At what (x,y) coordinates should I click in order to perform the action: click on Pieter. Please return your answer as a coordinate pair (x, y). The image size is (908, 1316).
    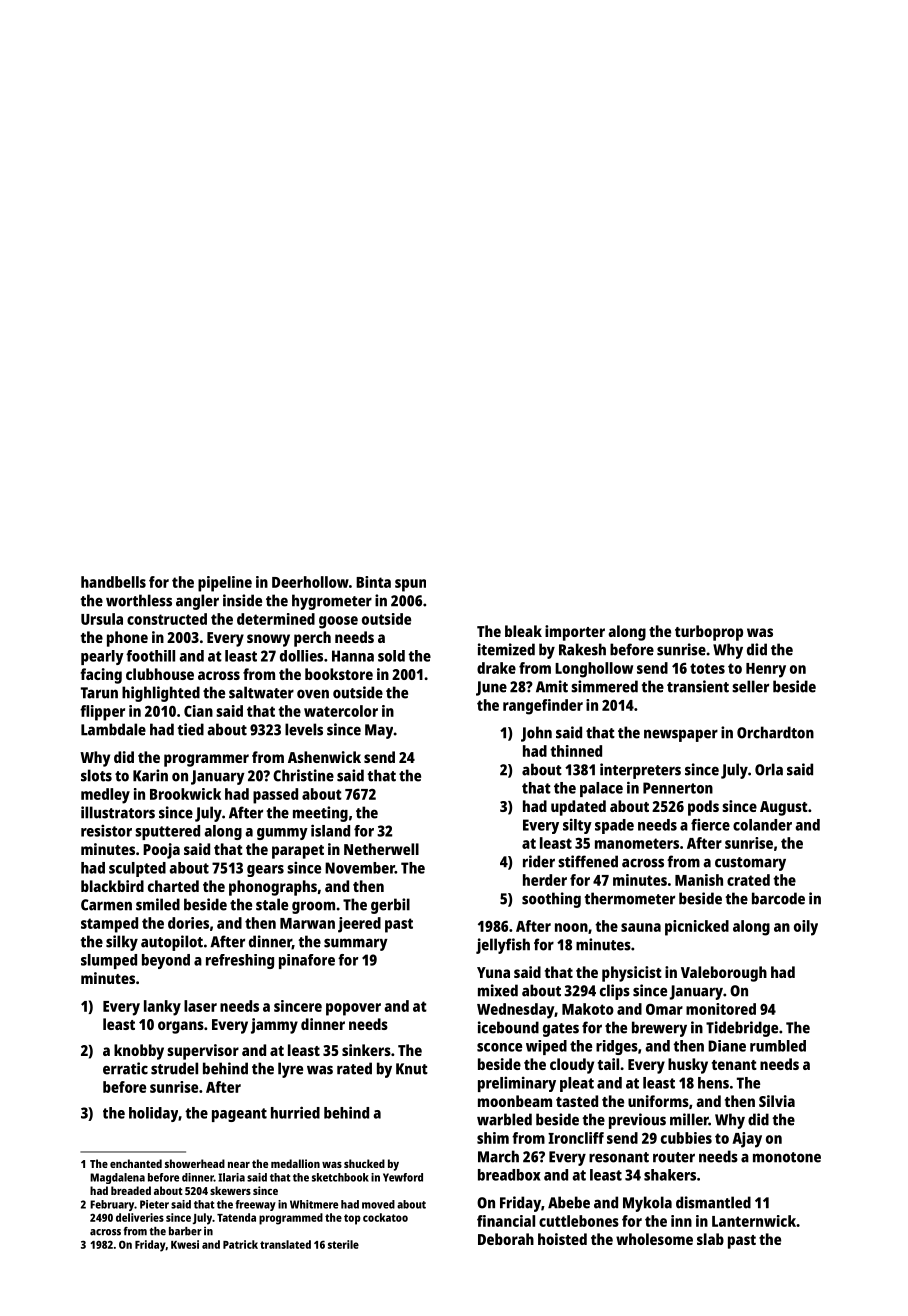
    Looking at the image, I should click on (154, 1204).
